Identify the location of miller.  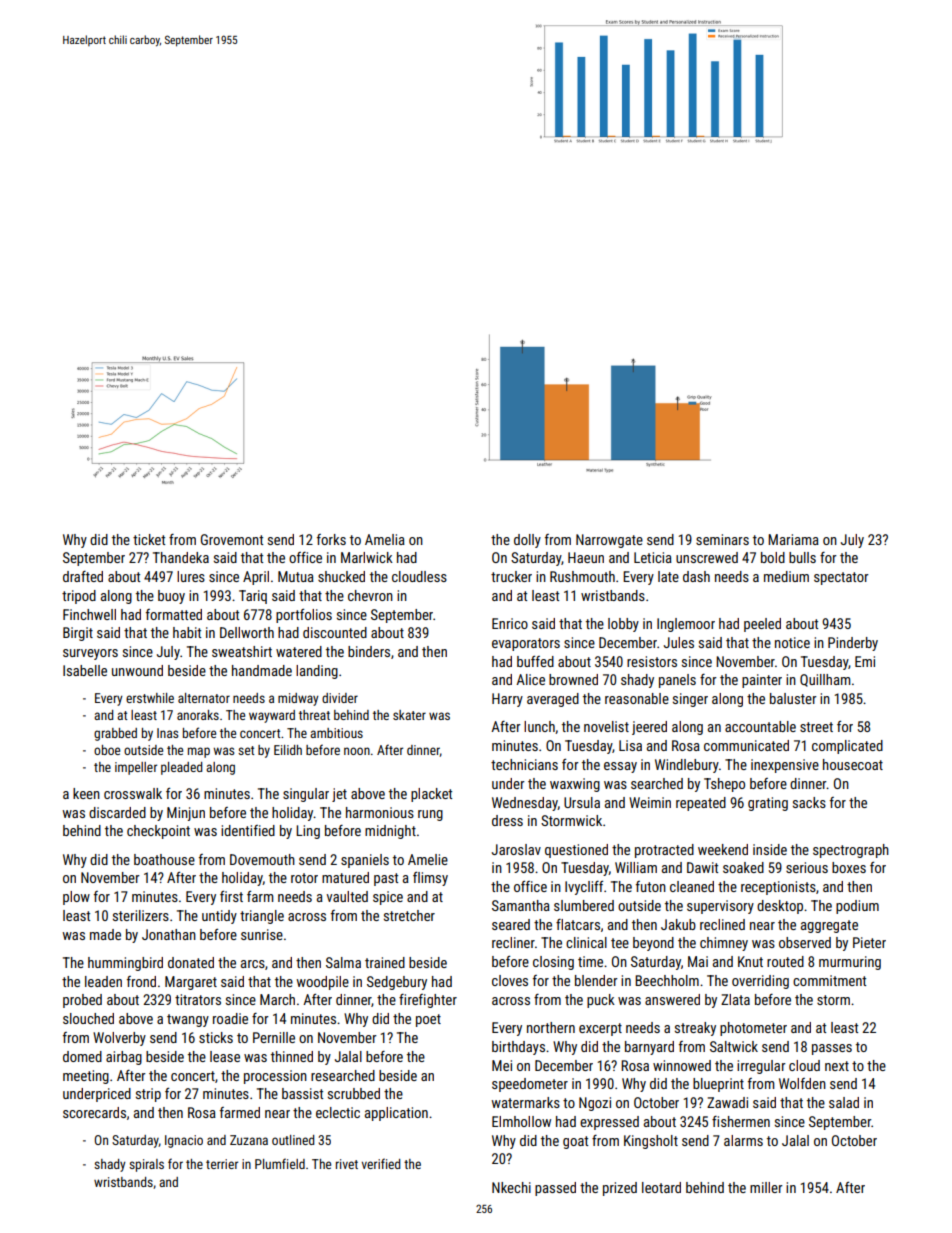
(766, 1187).
